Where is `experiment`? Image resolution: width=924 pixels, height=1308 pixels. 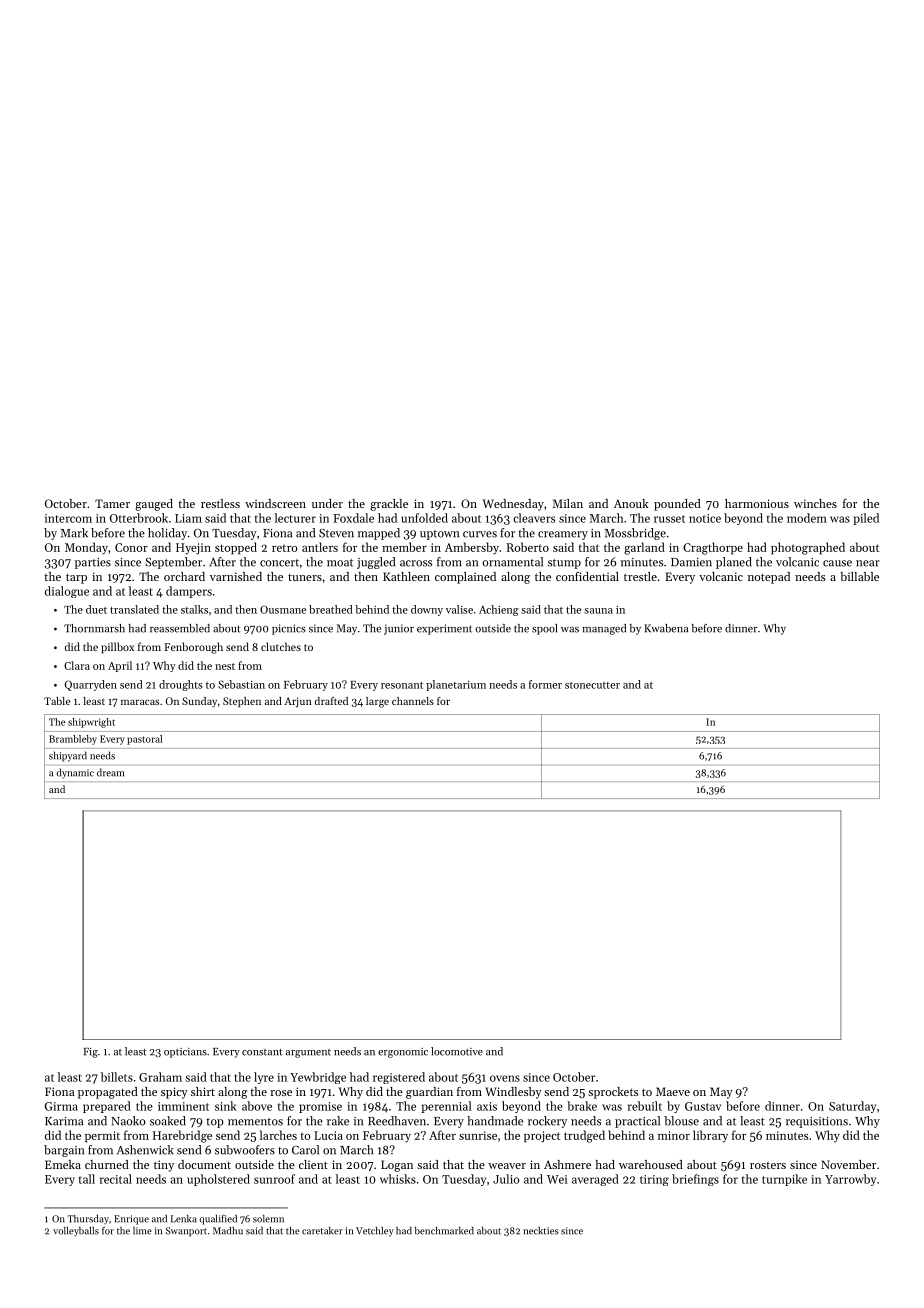
experiment is located at coordinates (444, 629).
